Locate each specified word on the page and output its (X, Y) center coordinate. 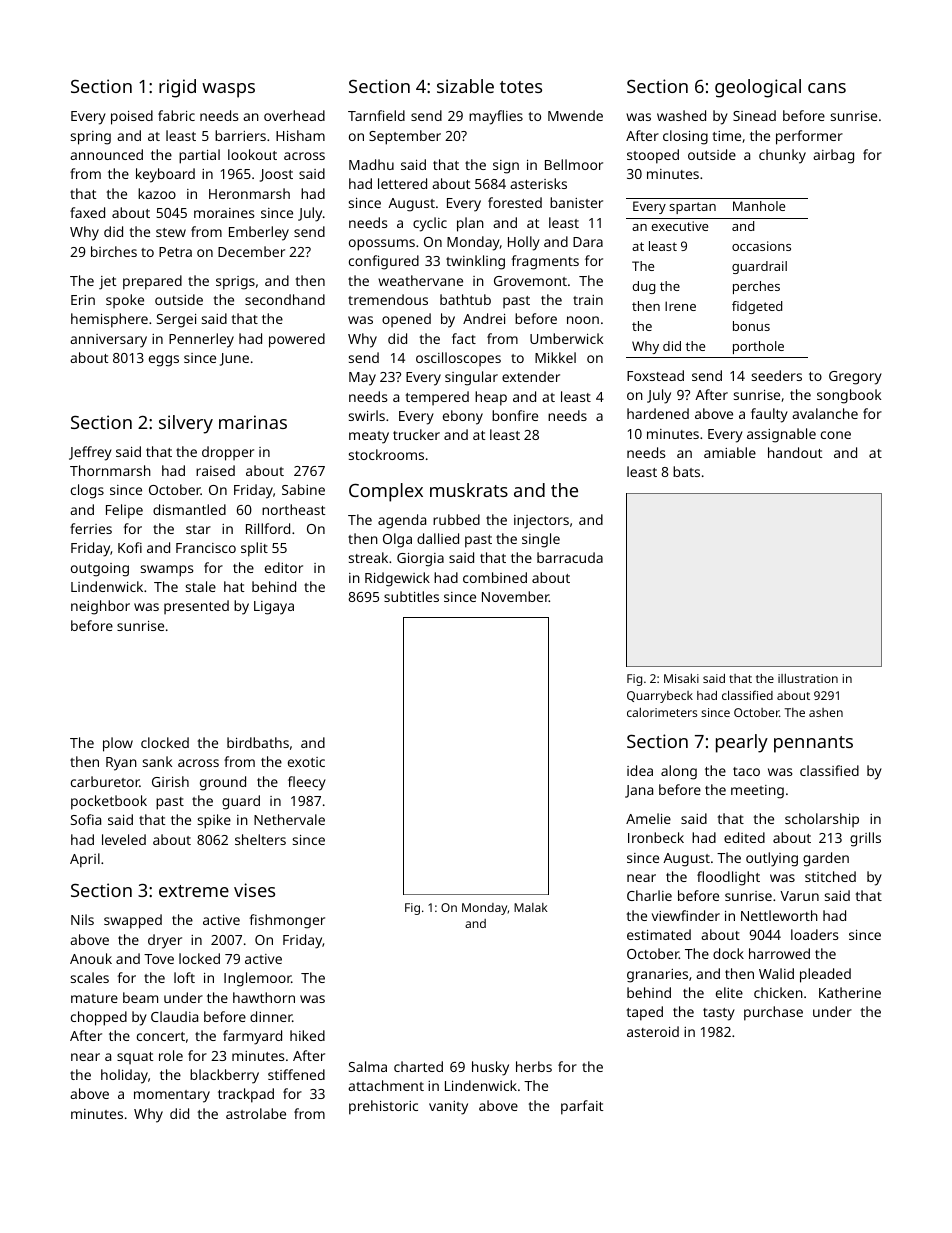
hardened (658, 413)
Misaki (681, 678)
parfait (582, 1107)
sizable (465, 86)
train (588, 300)
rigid (177, 88)
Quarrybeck (660, 697)
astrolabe (256, 1113)
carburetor (105, 781)
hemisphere (109, 320)
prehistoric (383, 1107)
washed (681, 115)
